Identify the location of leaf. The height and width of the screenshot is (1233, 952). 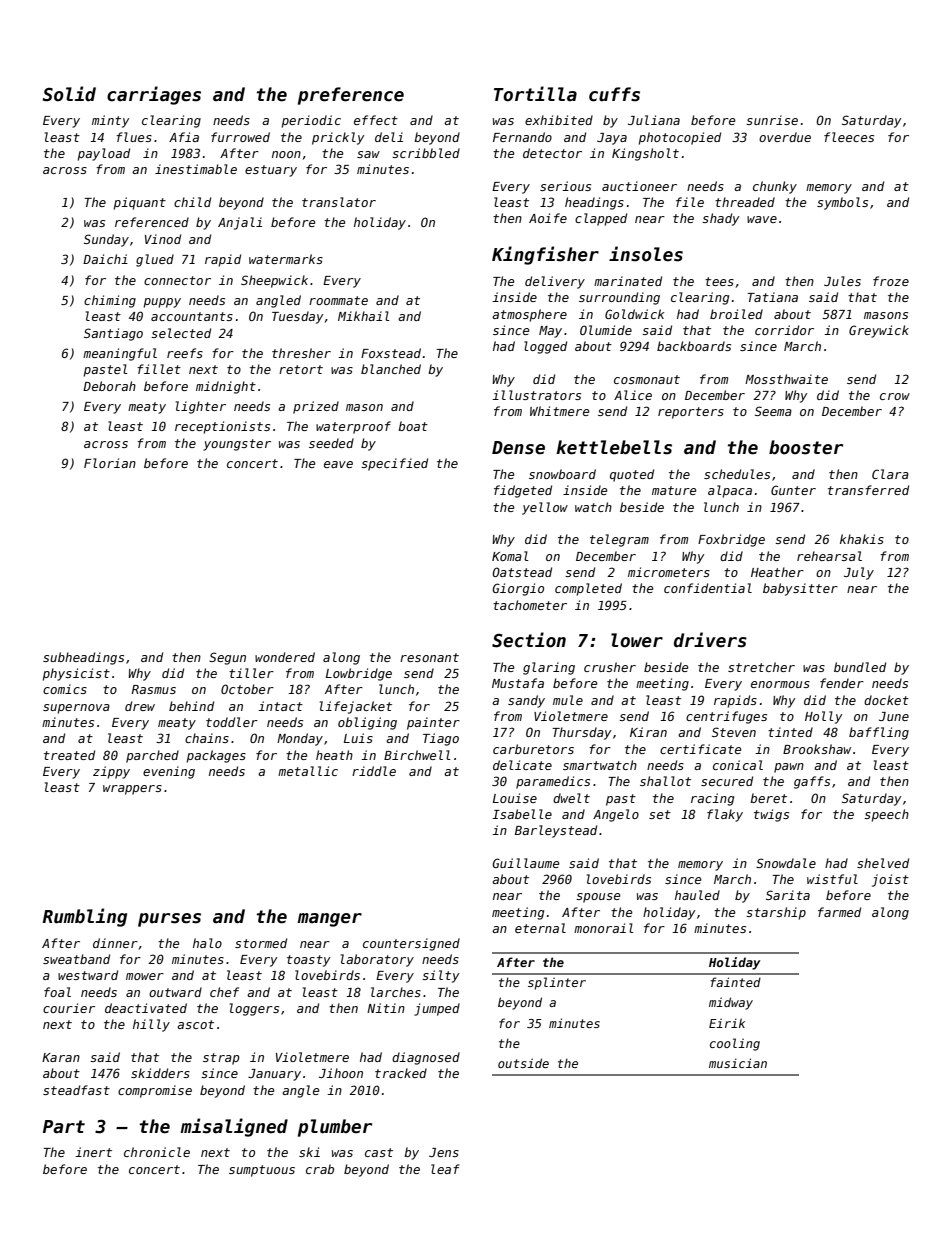
(445, 1169).
